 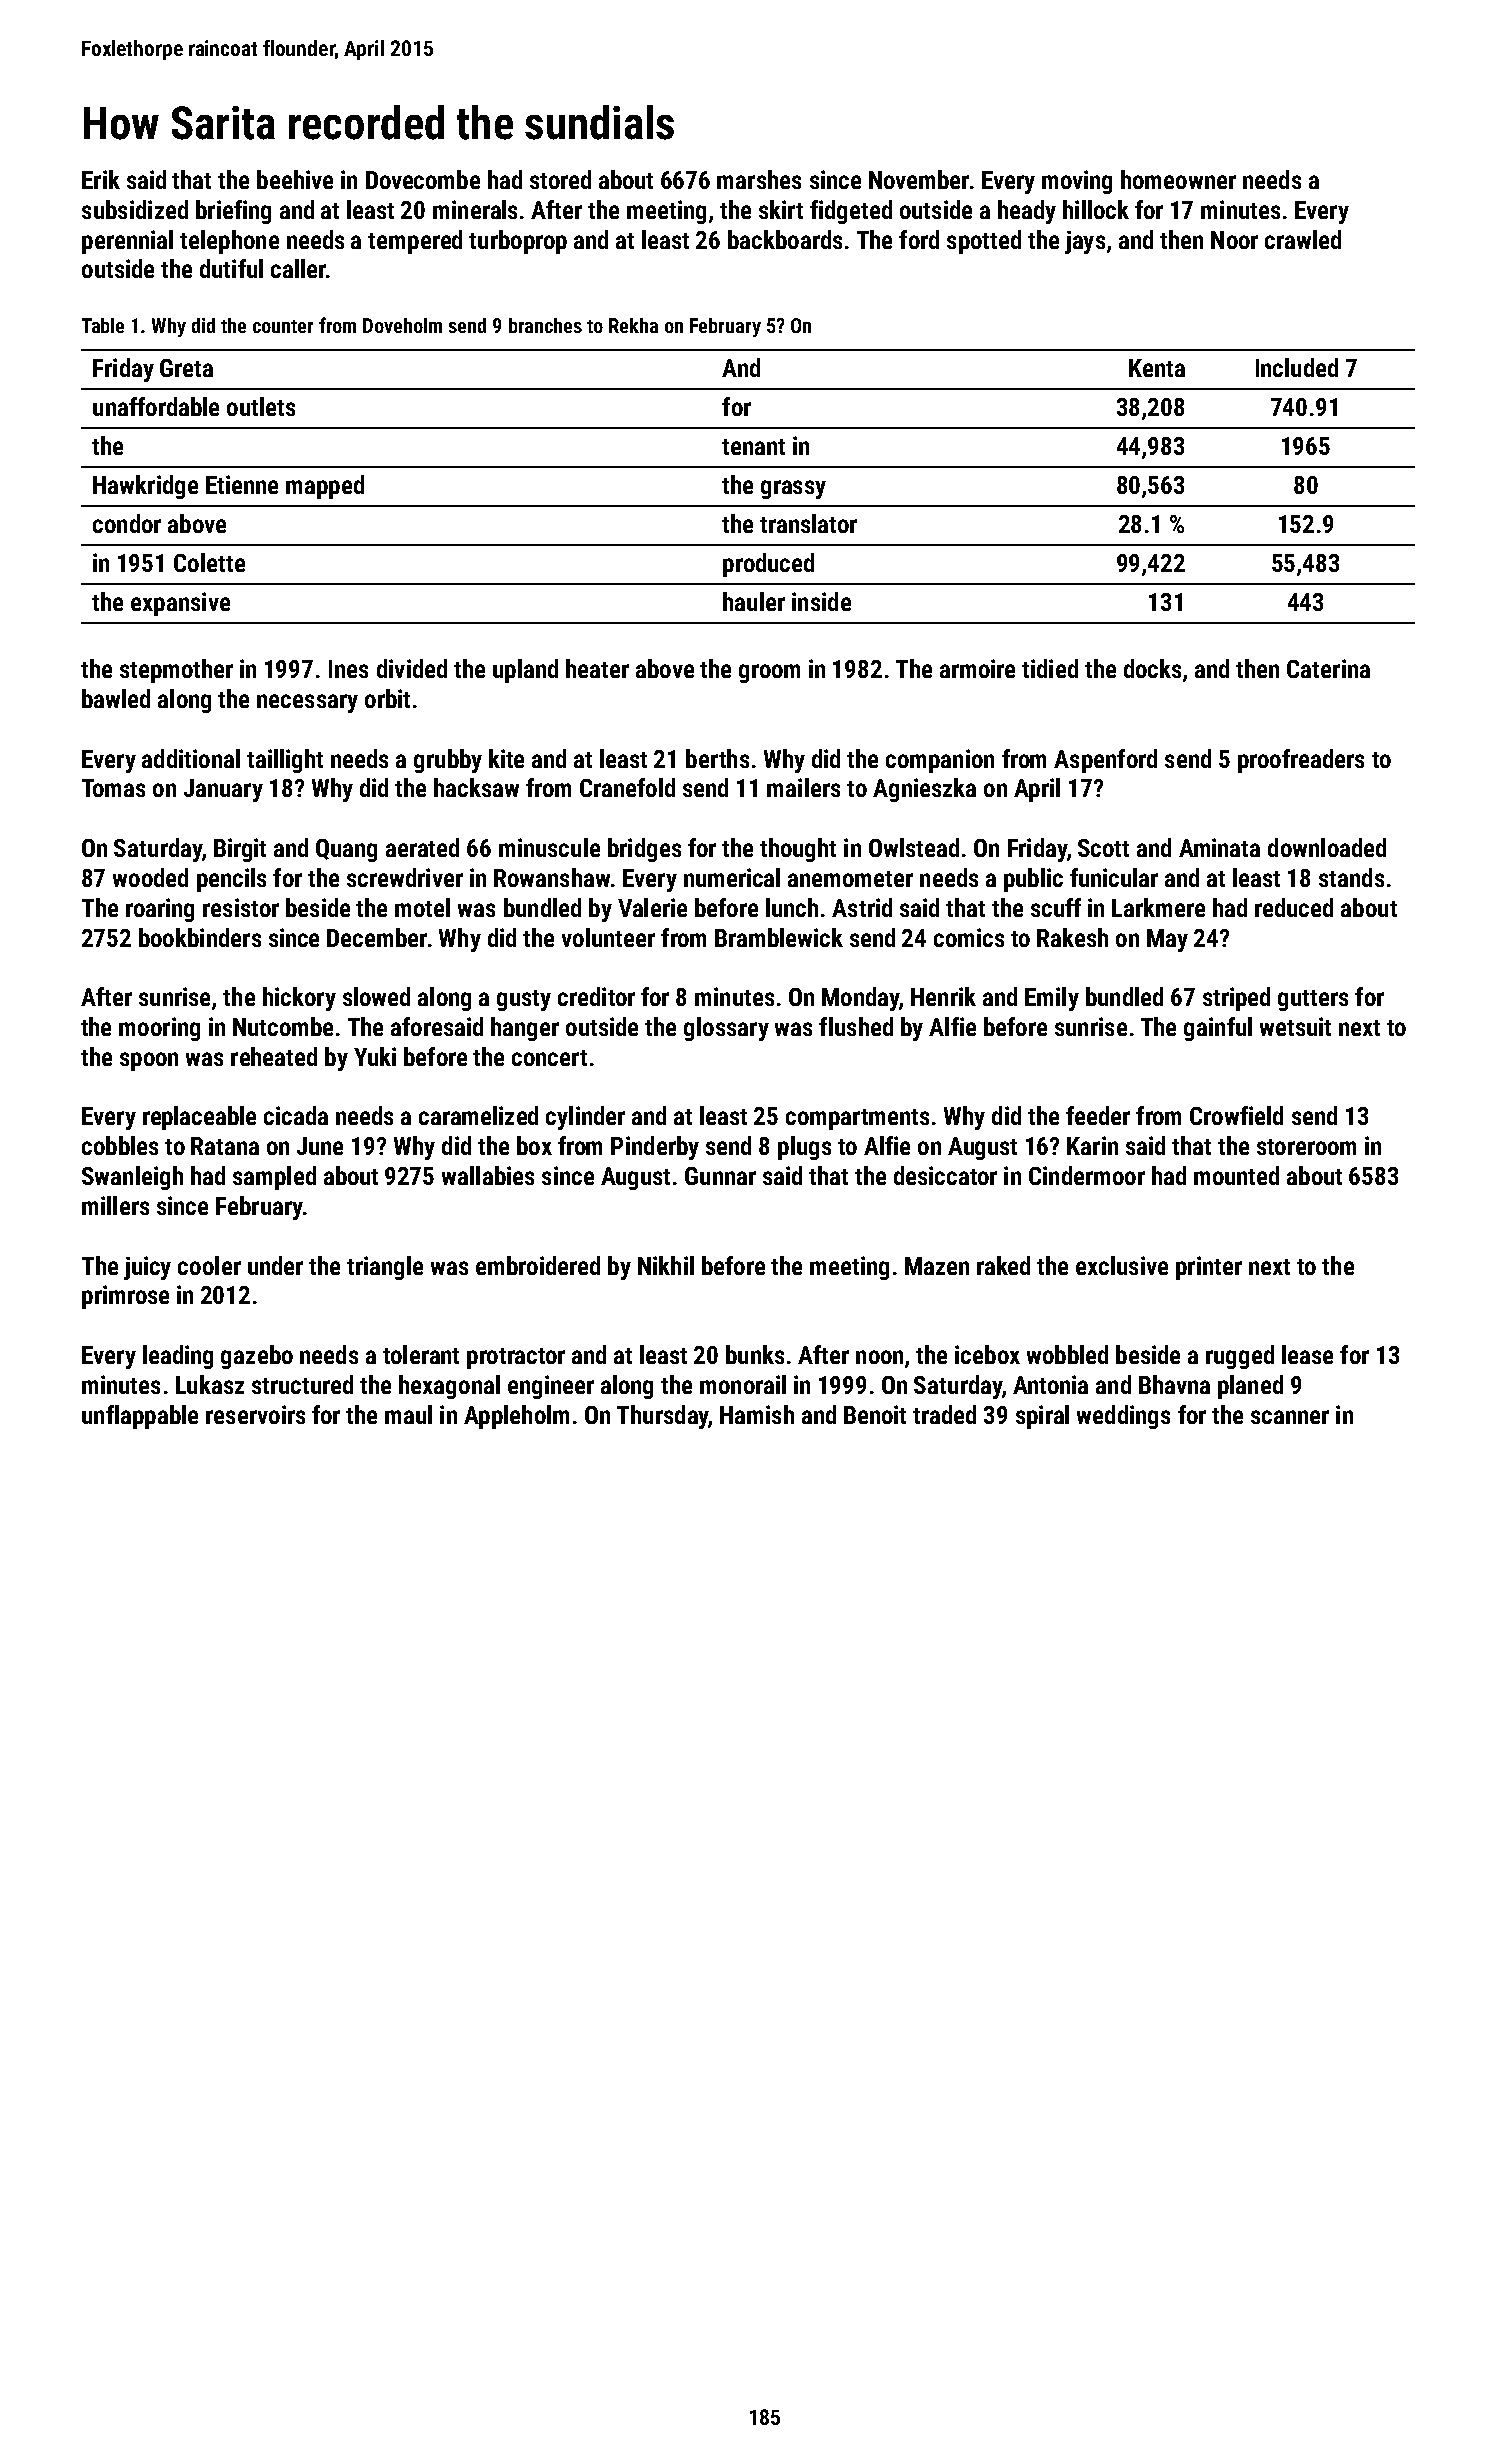 What do you see at coordinates (875, 1414) in the document?
I see `Benoit` at bounding box center [875, 1414].
